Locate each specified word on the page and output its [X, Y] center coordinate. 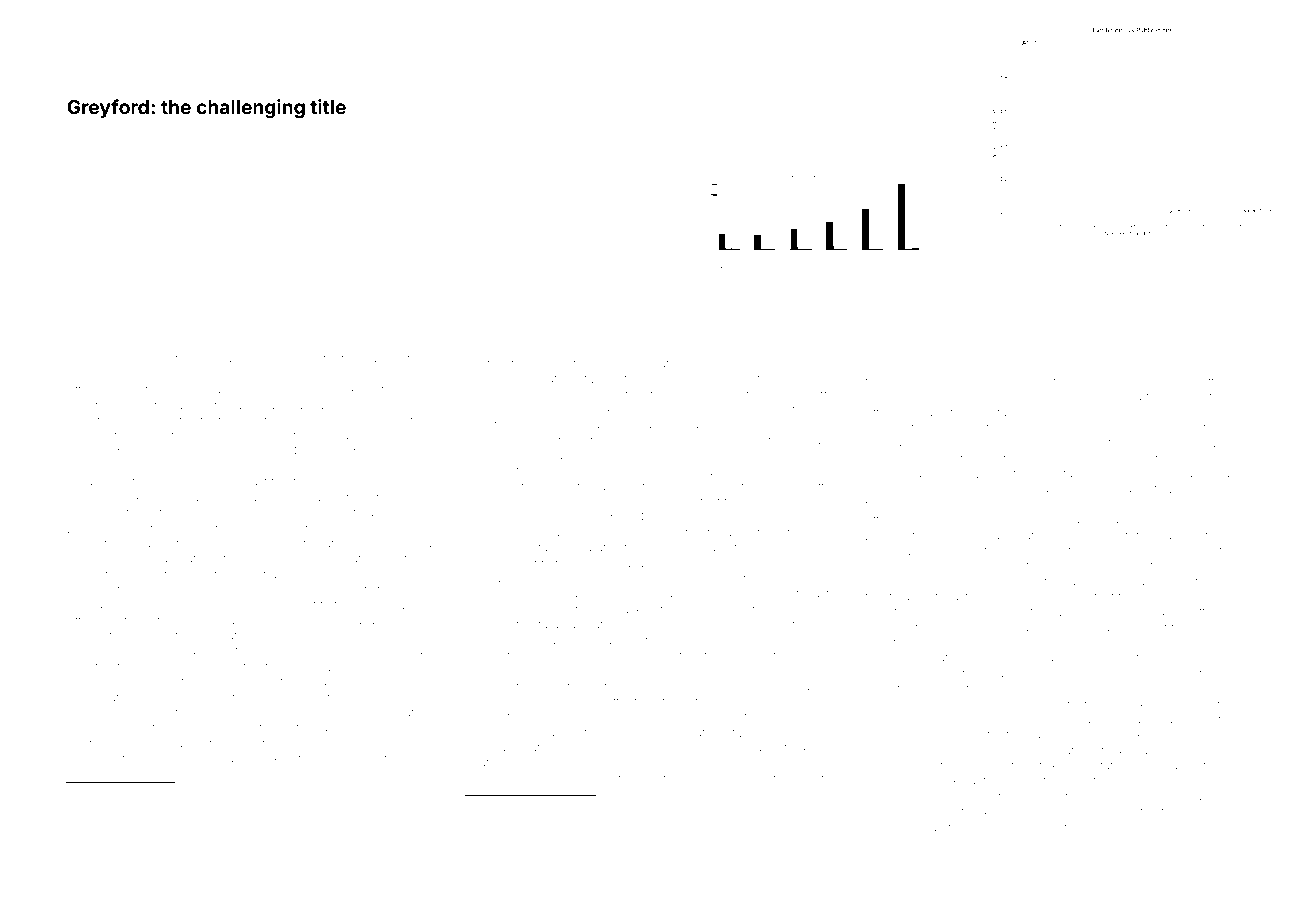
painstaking [99, 422]
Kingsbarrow [670, 688]
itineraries [322, 728]
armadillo [985, 519]
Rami [363, 832]
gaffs [730, 833]
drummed [990, 627]
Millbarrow [644, 470]
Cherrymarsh [902, 474]
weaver [1184, 413]
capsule [218, 482]
